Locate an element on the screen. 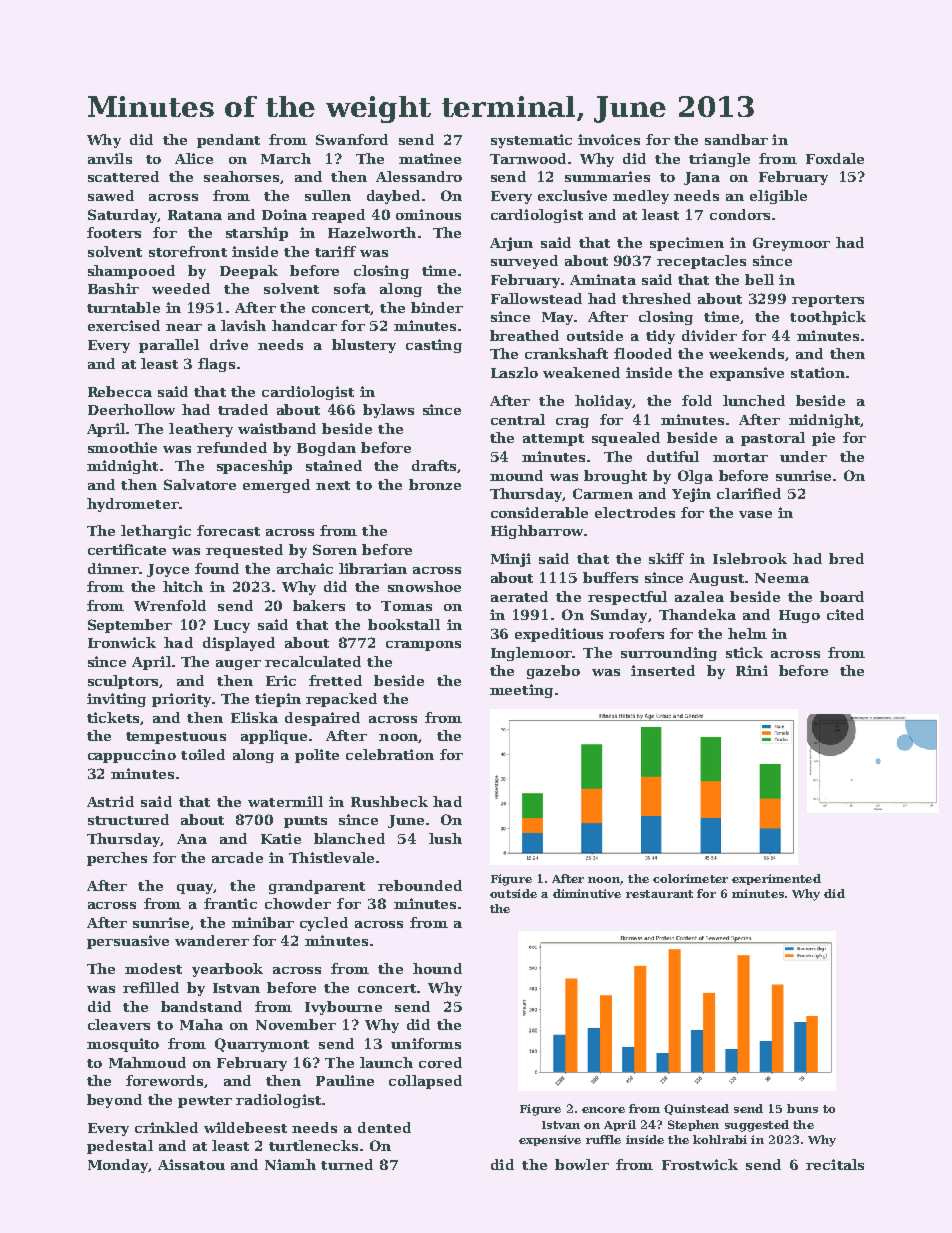 The height and width of the screenshot is (1233, 952). hitch is located at coordinates (183, 586).
